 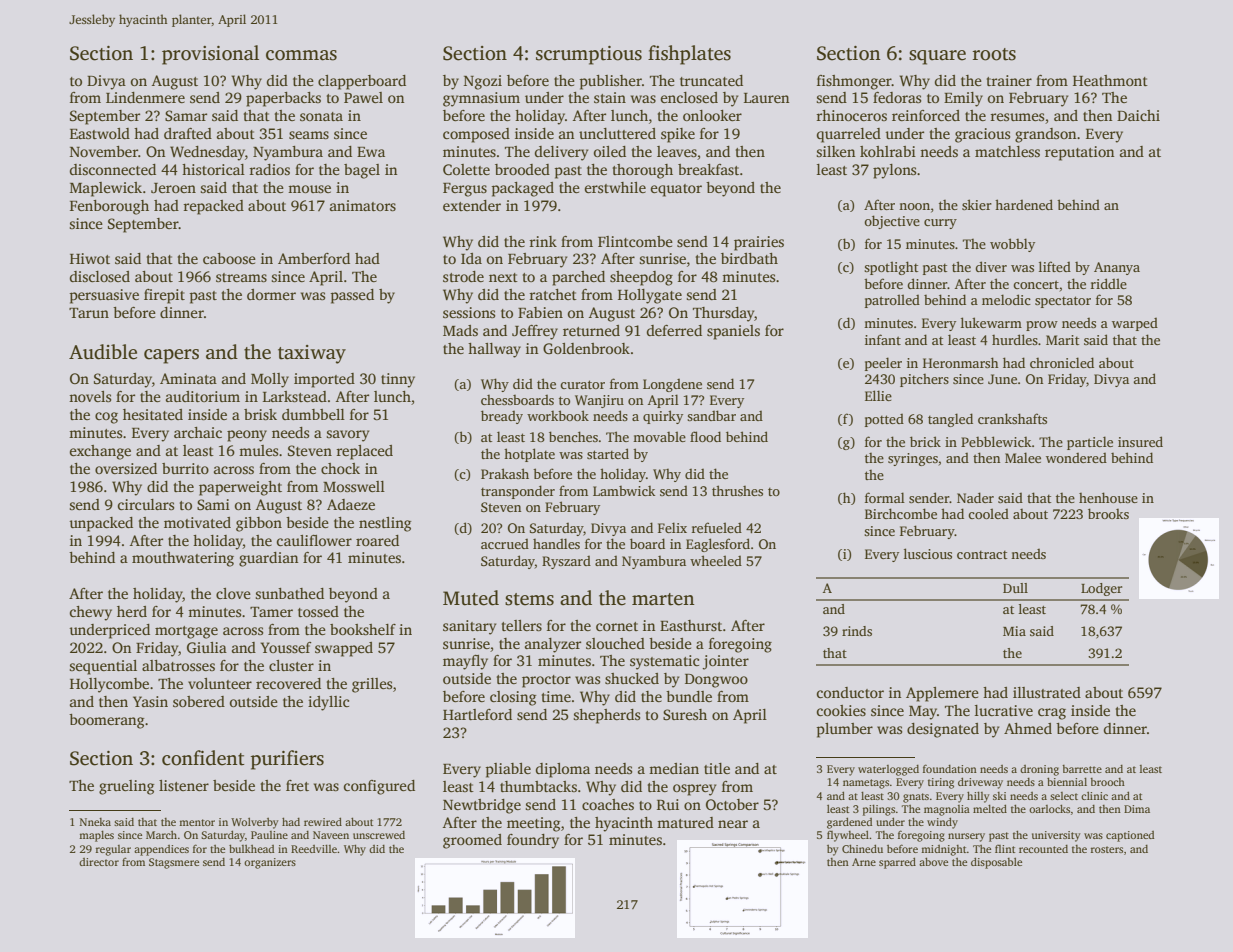 What do you see at coordinates (963, 99) in the screenshot?
I see `Emily` at bounding box center [963, 99].
